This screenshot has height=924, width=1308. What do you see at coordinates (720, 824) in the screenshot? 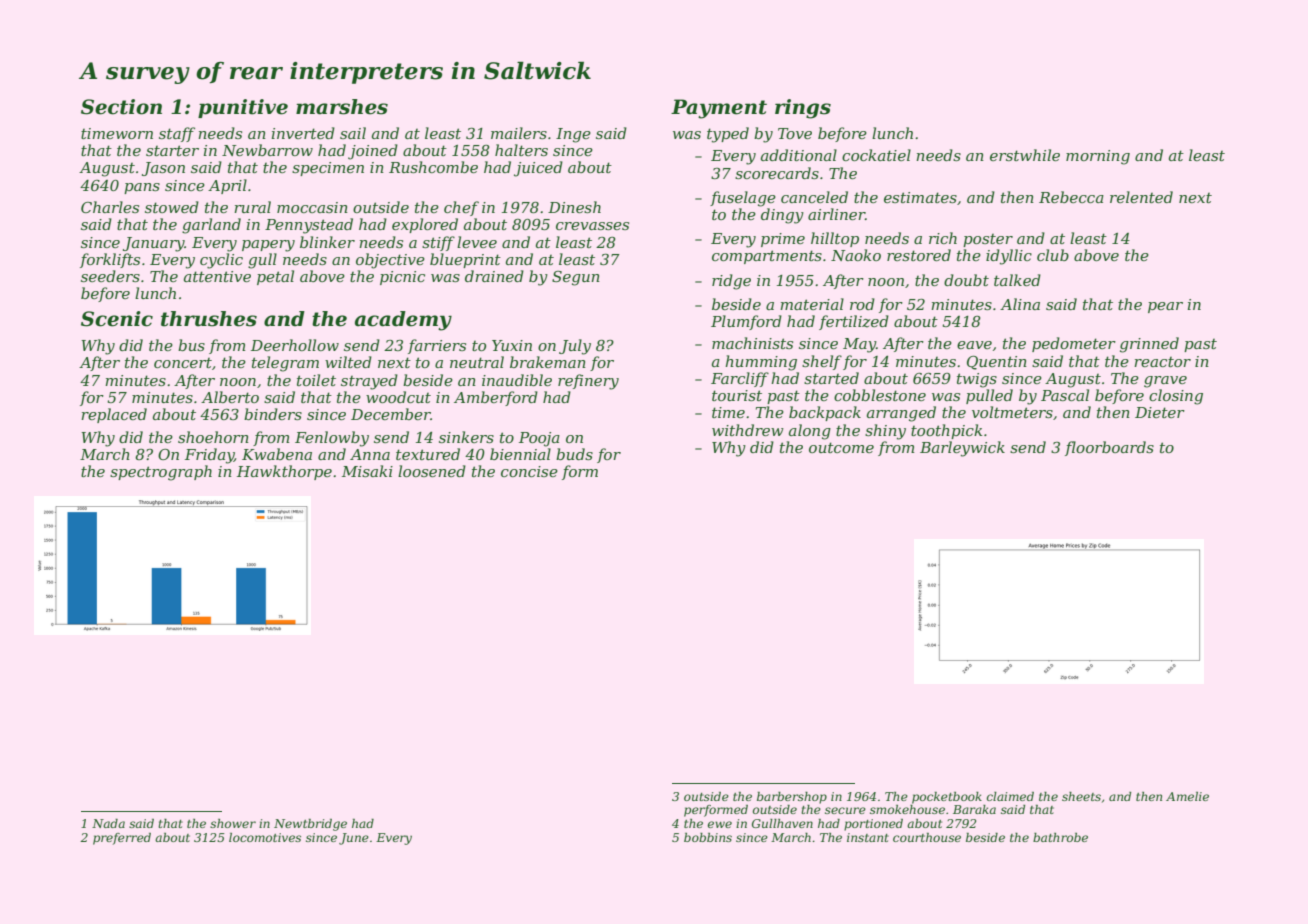
I see `ewe` at bounding box center [720, 824].
